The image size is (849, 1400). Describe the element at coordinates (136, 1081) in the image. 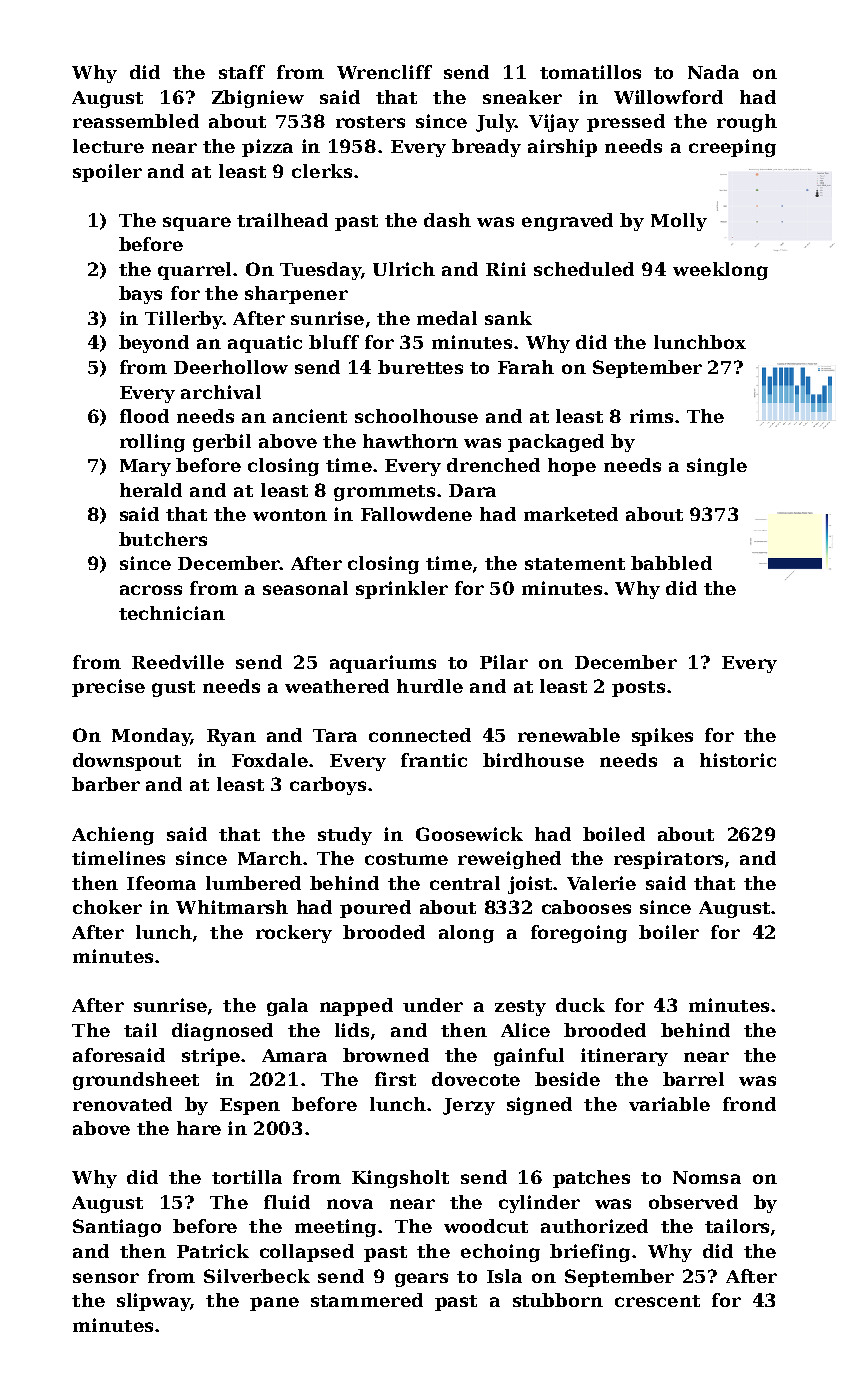

I see `groundsheet` at that location.
